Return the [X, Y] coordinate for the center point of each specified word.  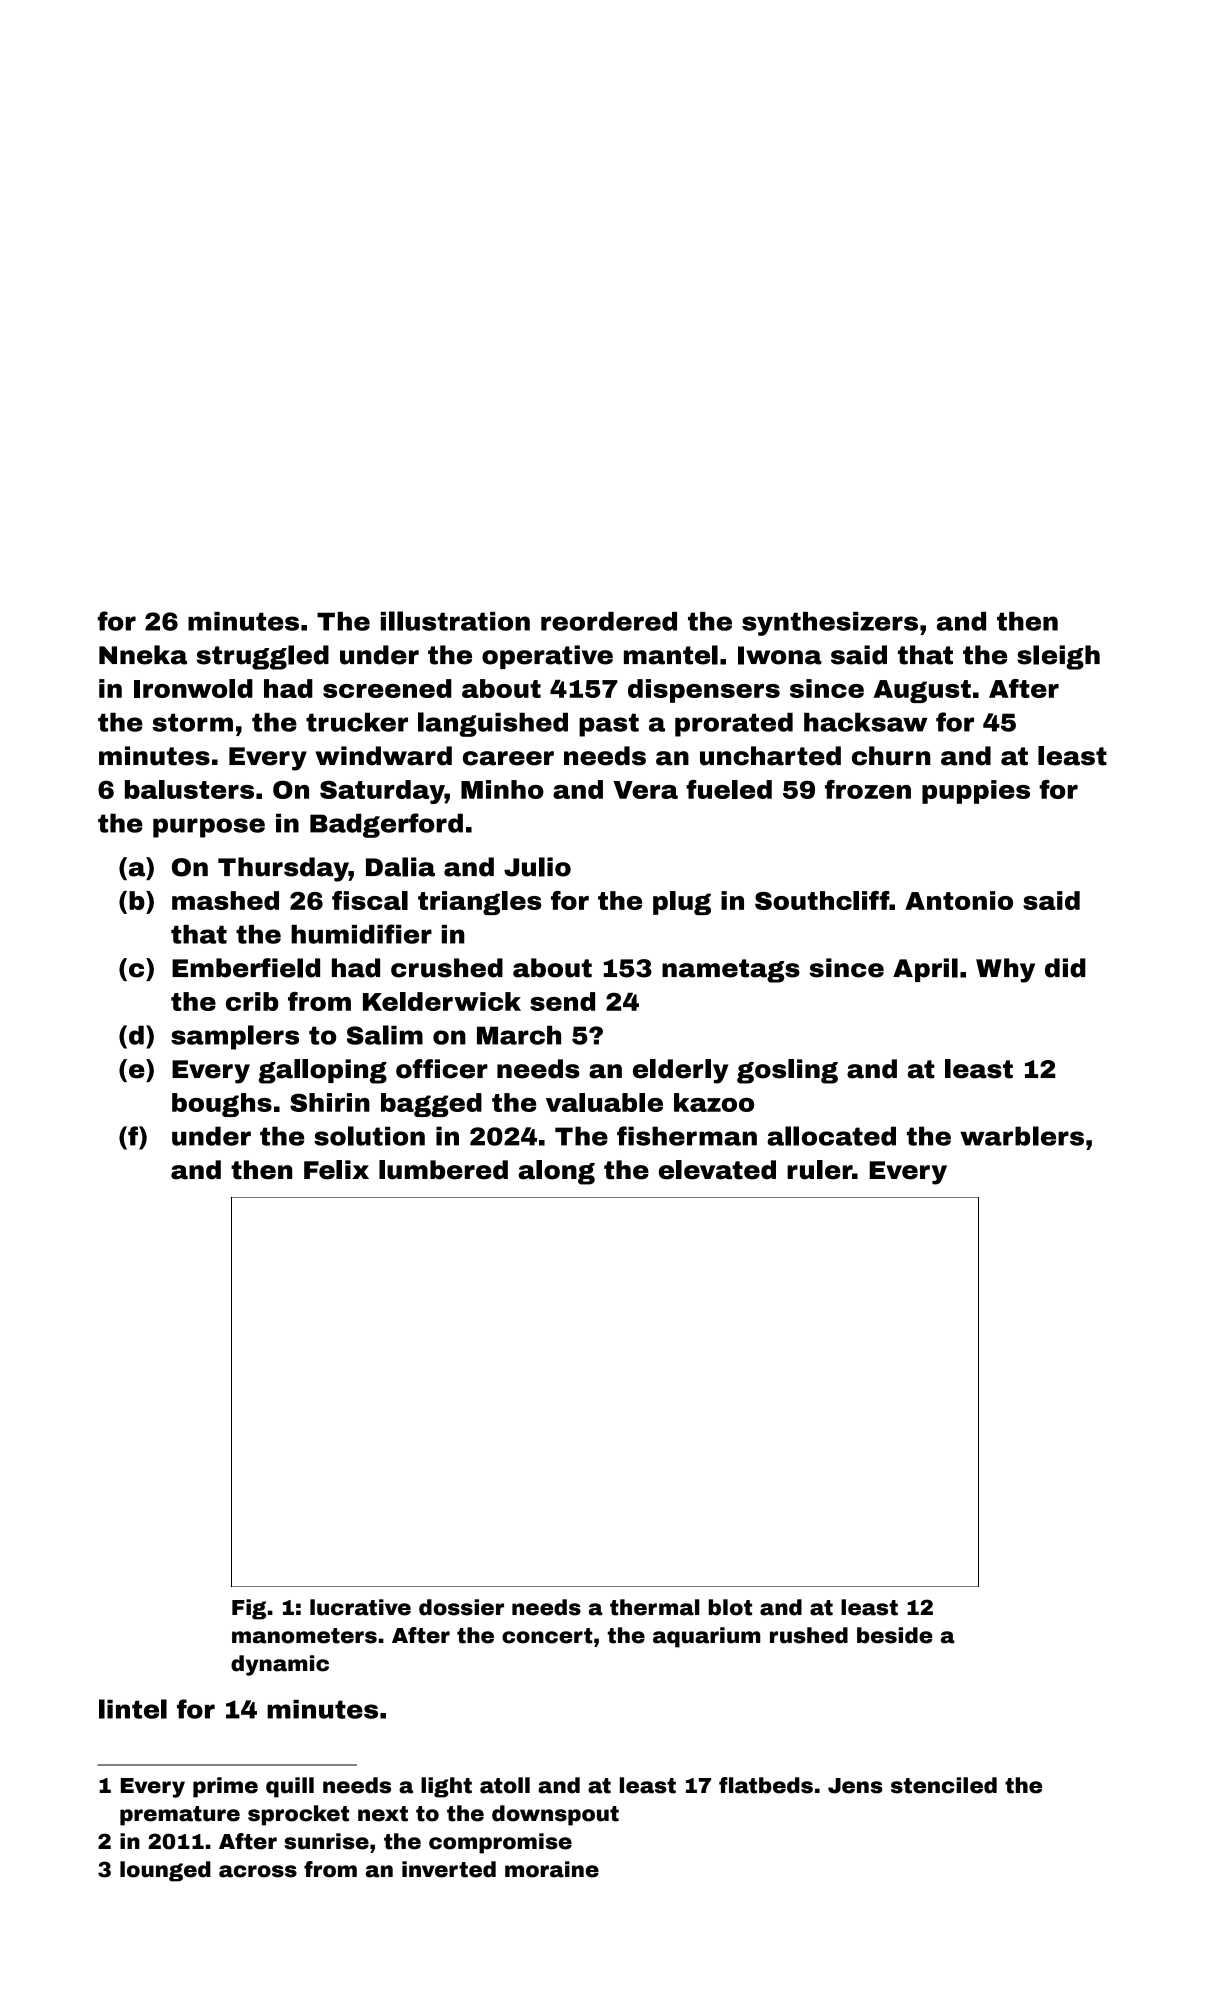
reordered [609, 621]
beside [895, 1635]
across [258, 1871]
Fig [249, 1609]
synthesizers [830, 624]
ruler [819, 1170]
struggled [262, 657]
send [562, 1001]
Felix [336, 1170]
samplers [235, 1037]
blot [730, 1607]
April [925, 970]
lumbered [443, 1170]
